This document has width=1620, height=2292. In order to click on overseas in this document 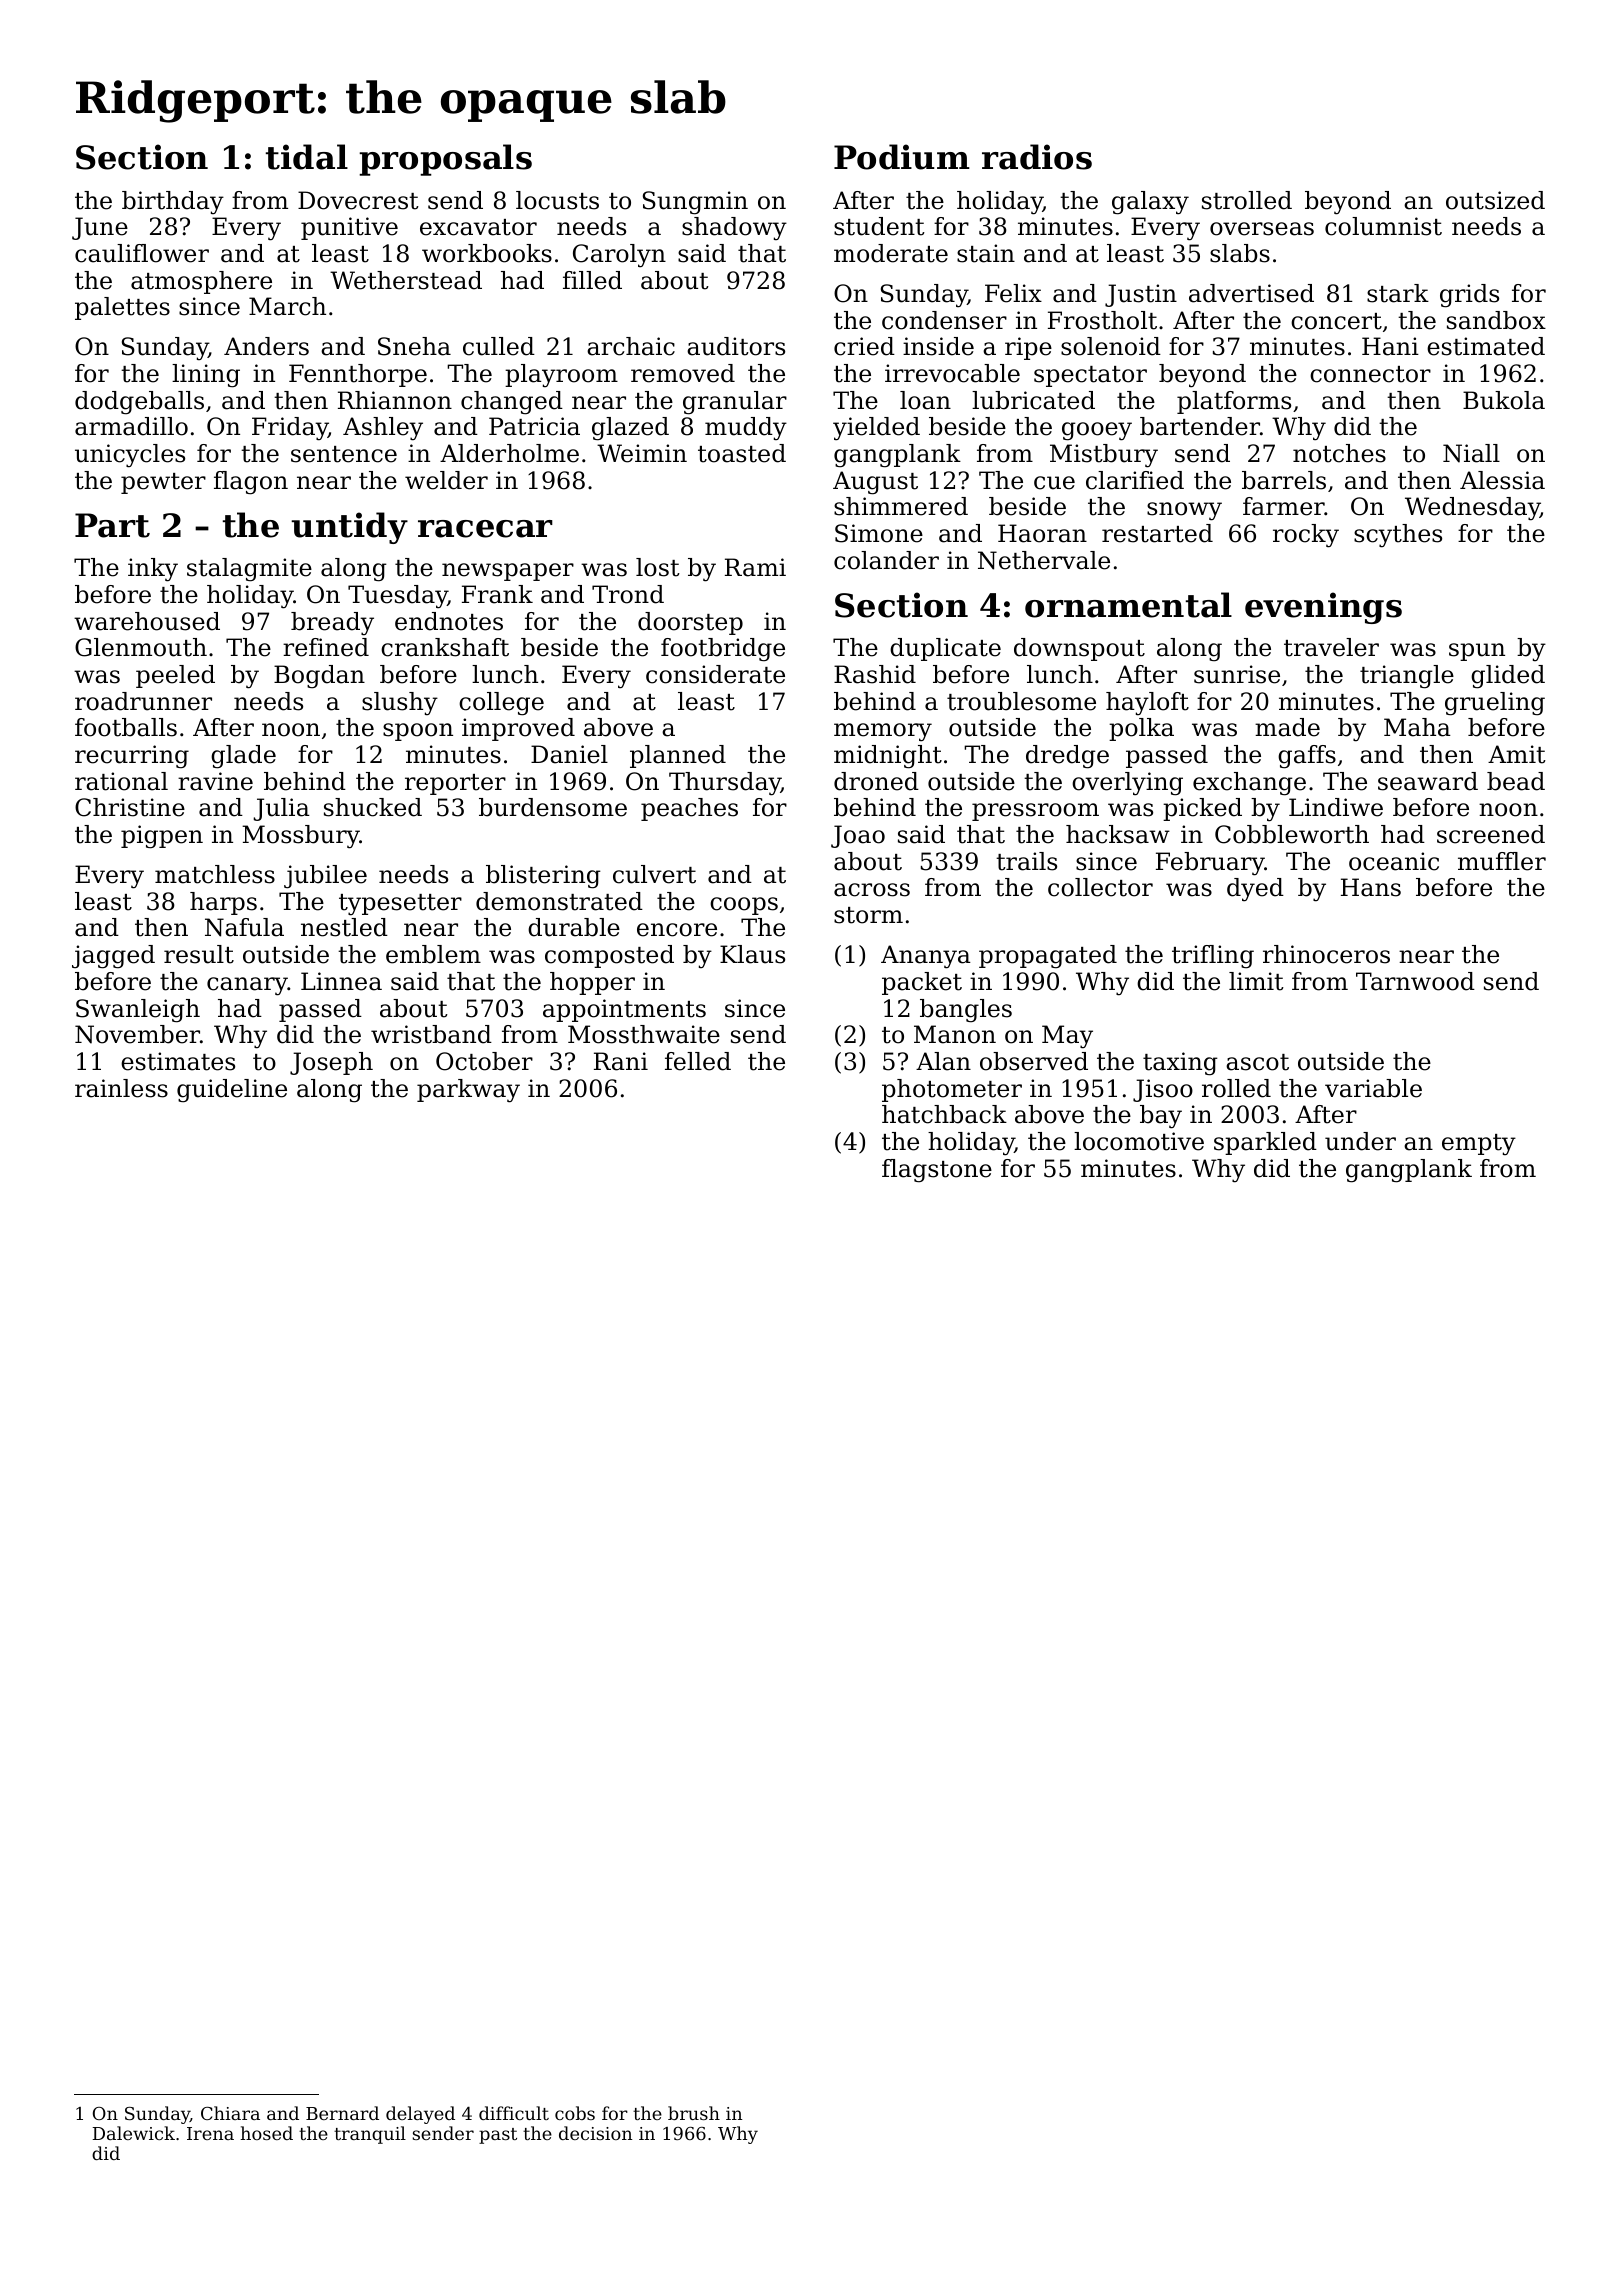, I will do `click(1262, 229)`.
